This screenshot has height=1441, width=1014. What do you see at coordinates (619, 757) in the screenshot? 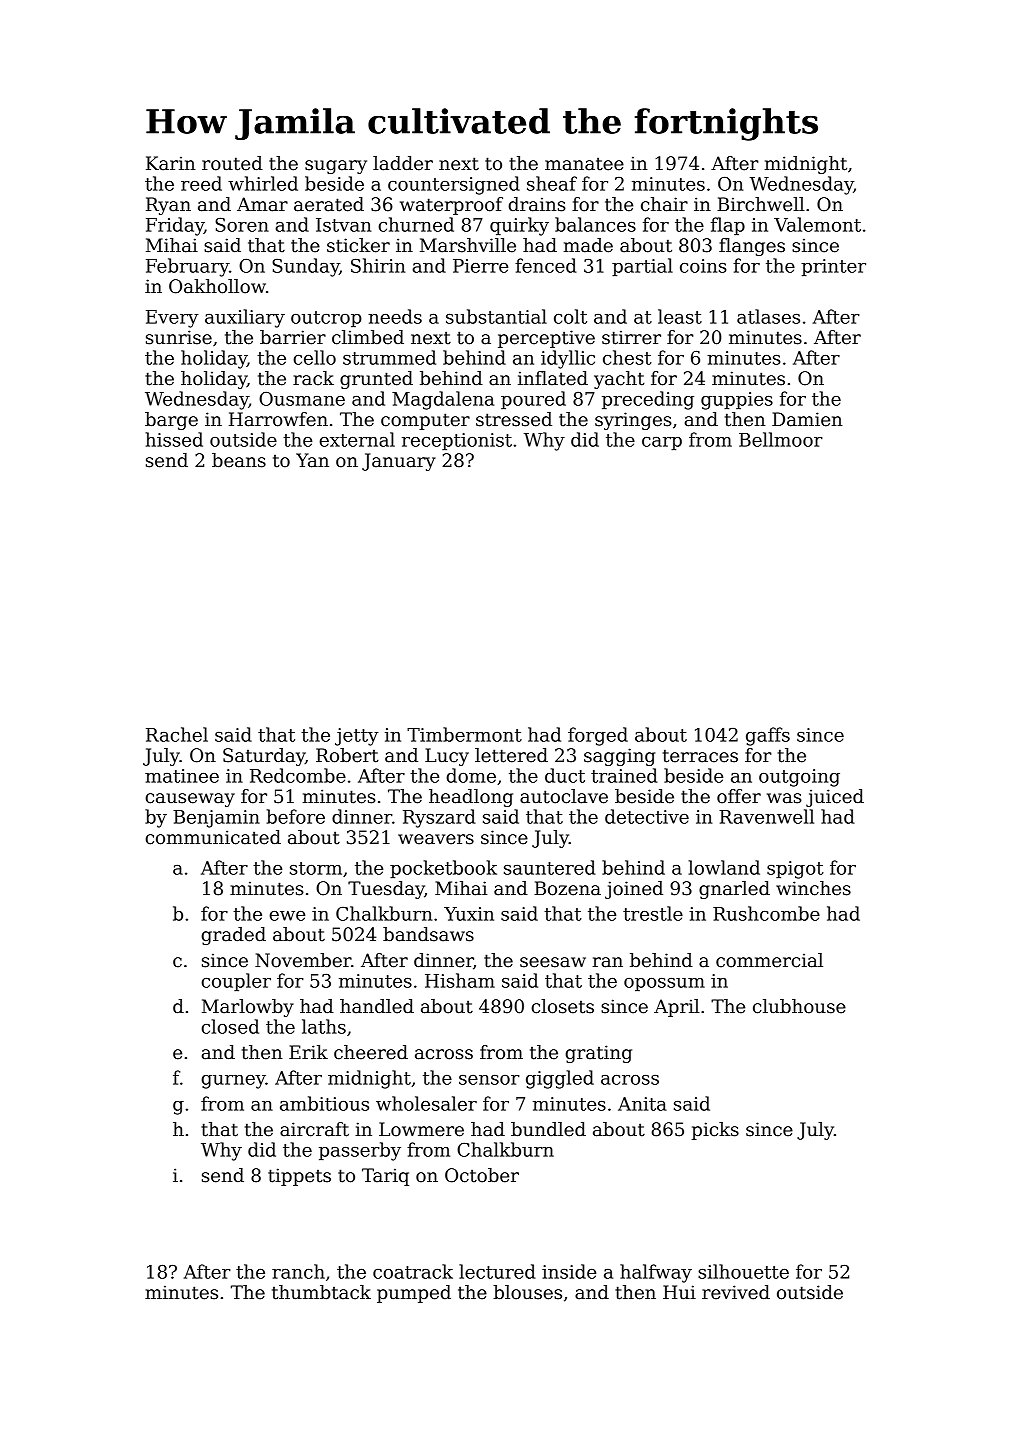
I see `sagging` at bounding box center [619, 757].
